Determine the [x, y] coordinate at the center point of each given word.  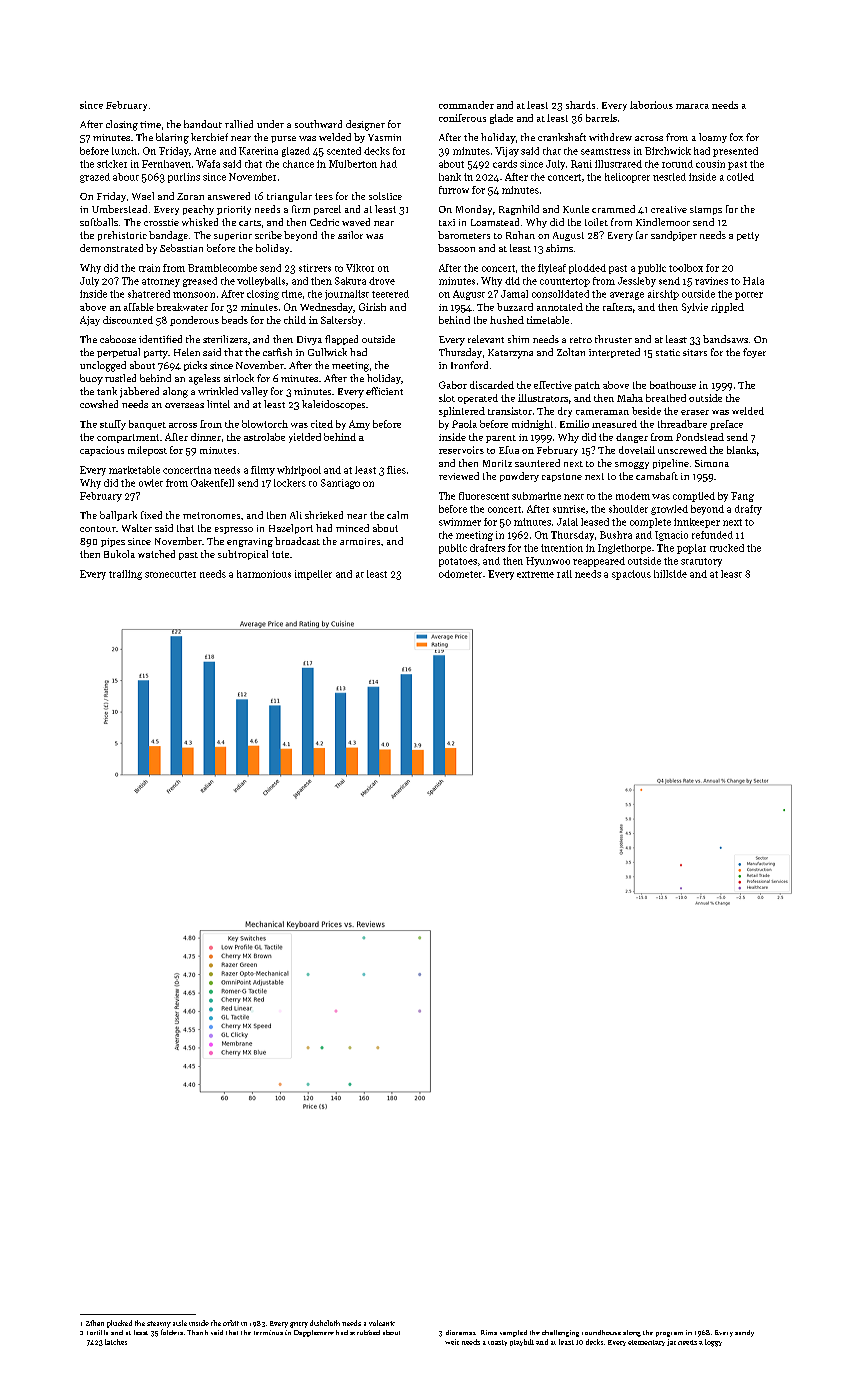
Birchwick [668, 151]
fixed [151, 515]
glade [501, 119]
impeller [313, 575]
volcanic [382, 1323]
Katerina [258, 151]
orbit [231, 1323]
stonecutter [170, 574]
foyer [754, 353]
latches [116, 1342]
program [669, 1334]
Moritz [497, 463]
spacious [631, 575]
